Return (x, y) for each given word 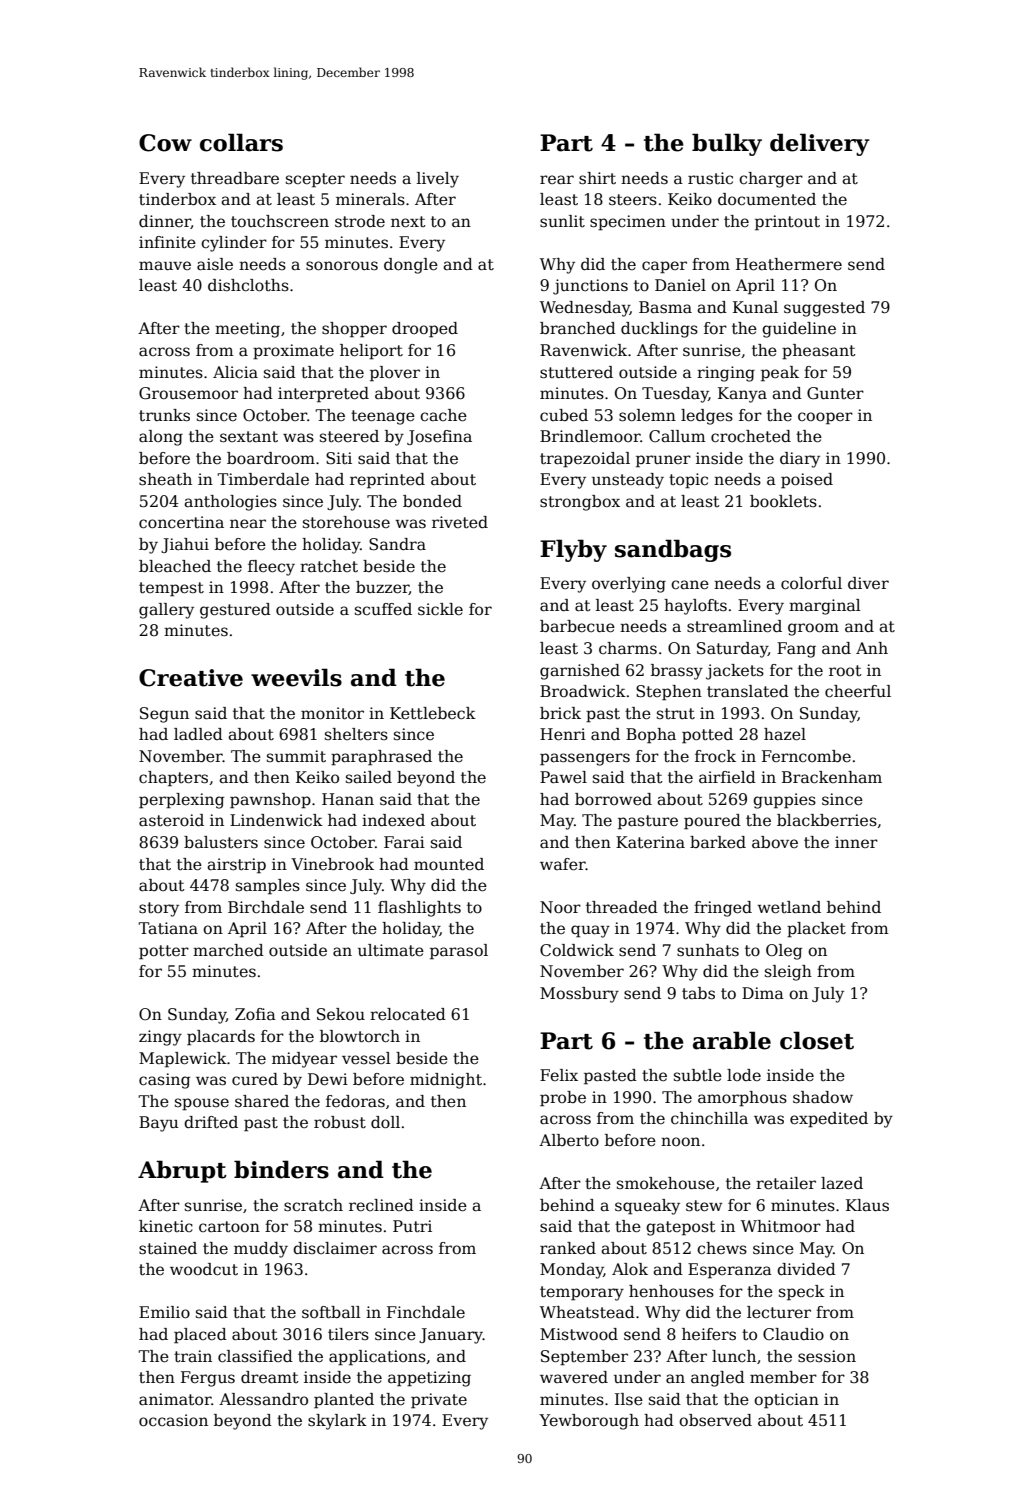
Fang (796, 650)
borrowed (613, 799)
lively (438, 180)
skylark (337, 1422)
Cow (165, 143)
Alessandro (263, 1399)
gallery (166, 611)
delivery (820, 144)
